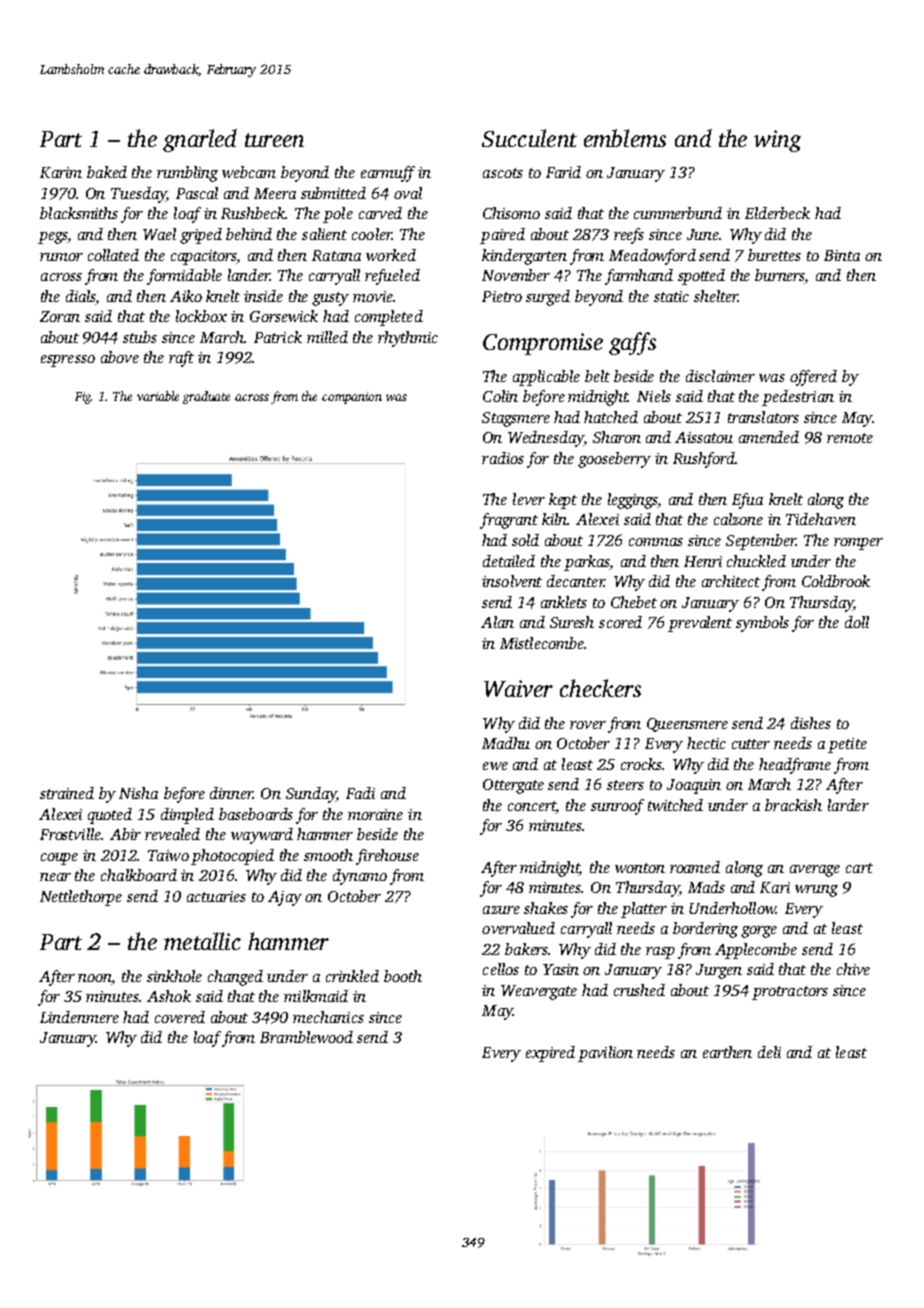  I want to click on Succulent, so click(529, 138).
